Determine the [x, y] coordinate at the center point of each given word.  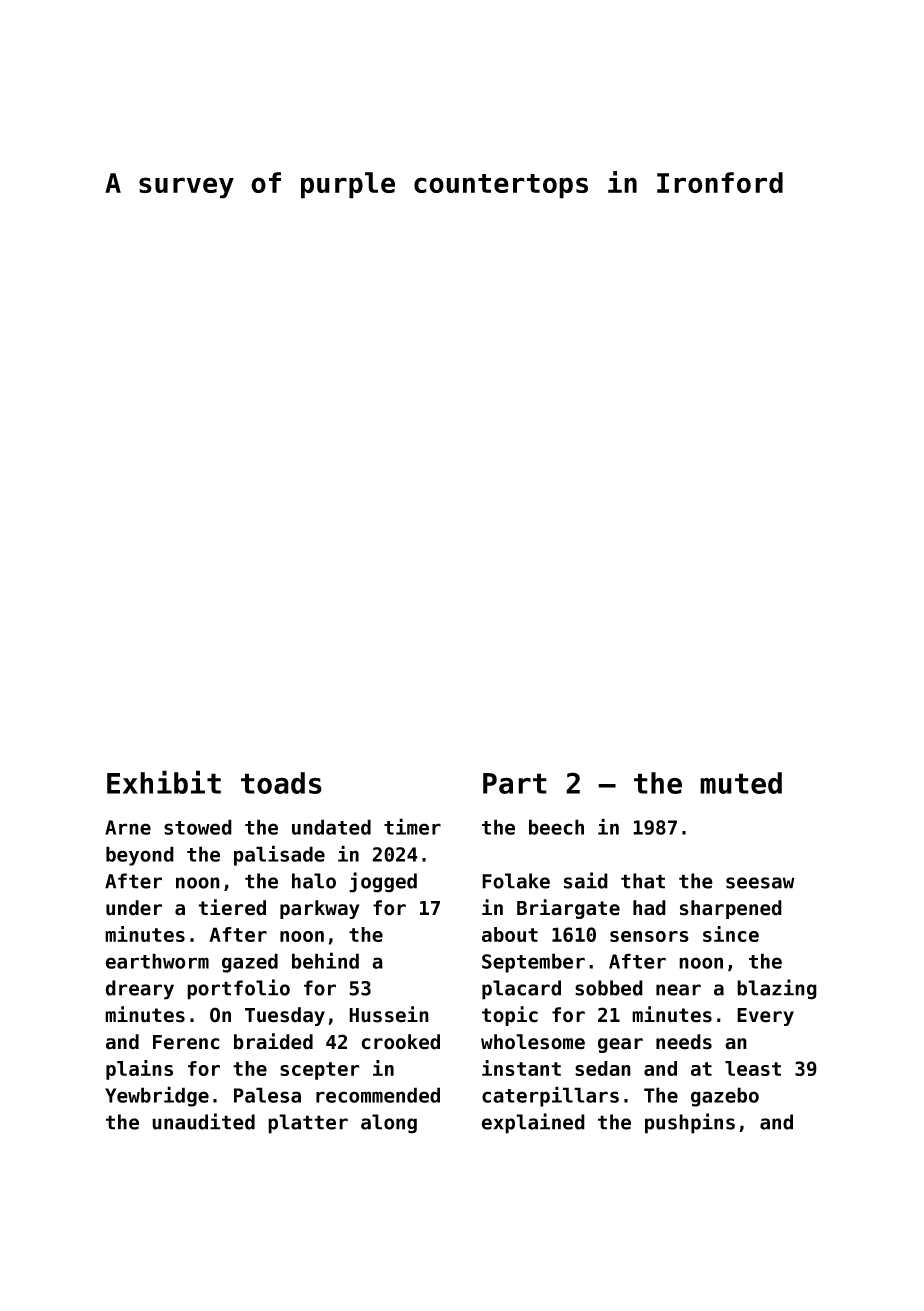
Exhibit [164, 782]
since [731, 934]
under [134, 908]
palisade [279, 855]
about [510, 934]
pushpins [690, 1123]
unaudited [203, 1121]
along [389, 1124]
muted [741, 783]
